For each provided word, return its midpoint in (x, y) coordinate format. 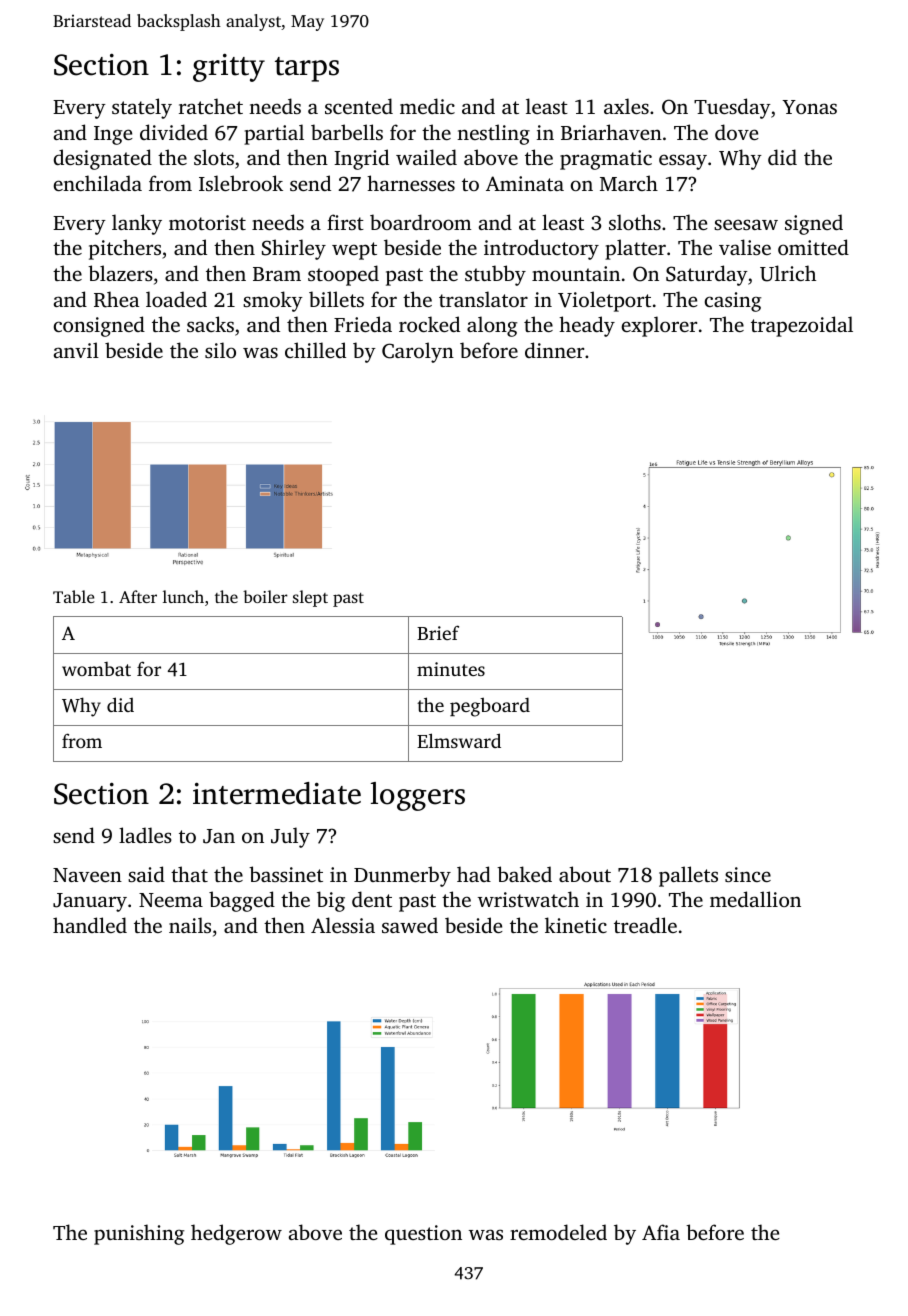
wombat (96, 669)
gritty (229, 68)
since (748, 874)
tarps (307, 69)
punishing (139, 1234)
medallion (755, 899)
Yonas (809, 107)
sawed (410, 925)
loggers (418, 796)
